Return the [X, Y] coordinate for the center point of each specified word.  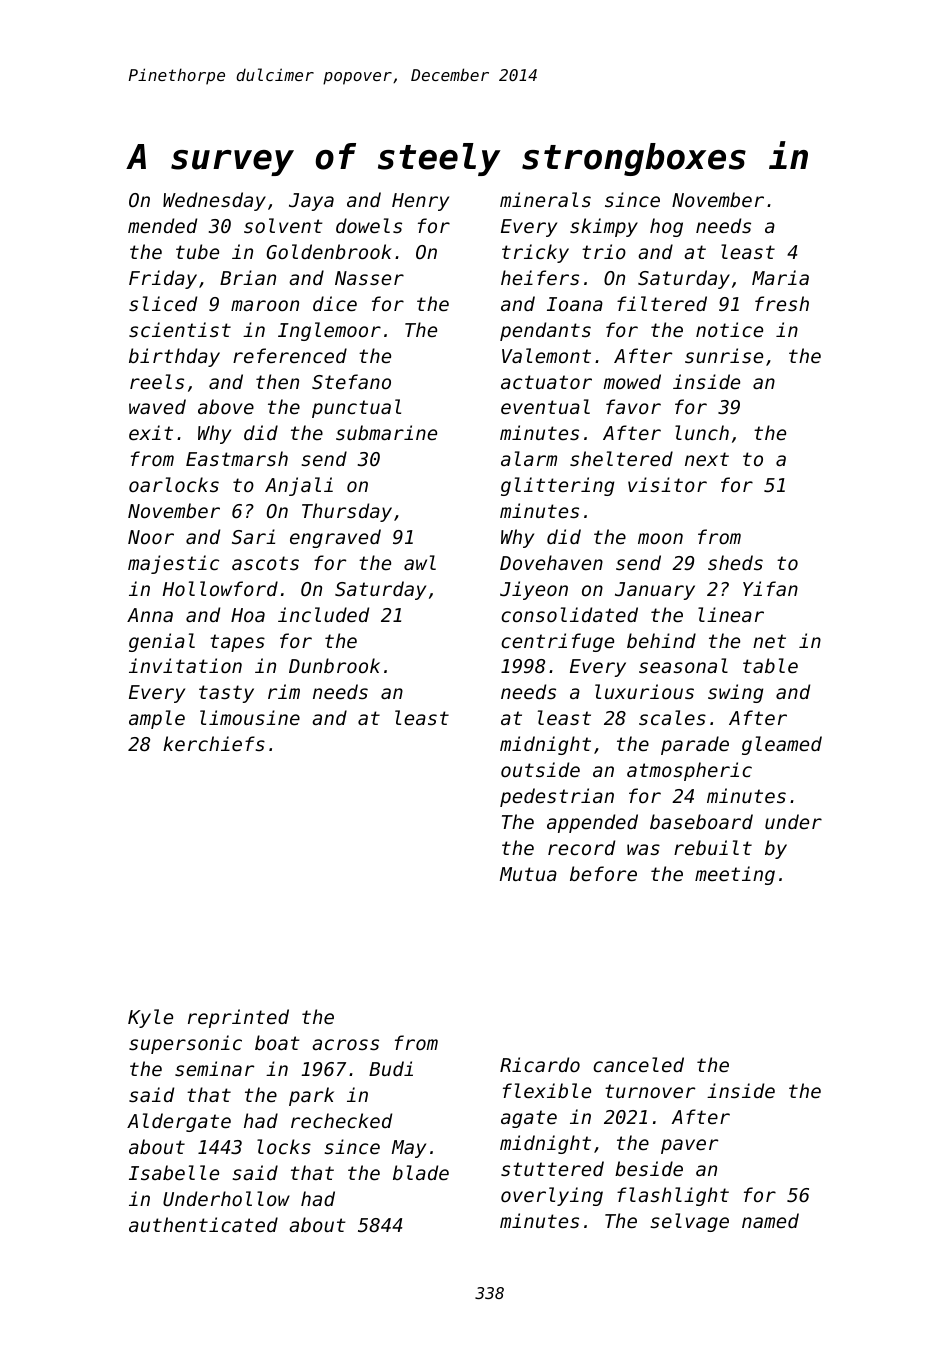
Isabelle [174, 1172]
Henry [420, 202]
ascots [265, 563]
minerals [545, 199]
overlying [552, 1196]
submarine [386, 432]
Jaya [311, 202]
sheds [735, 562]
